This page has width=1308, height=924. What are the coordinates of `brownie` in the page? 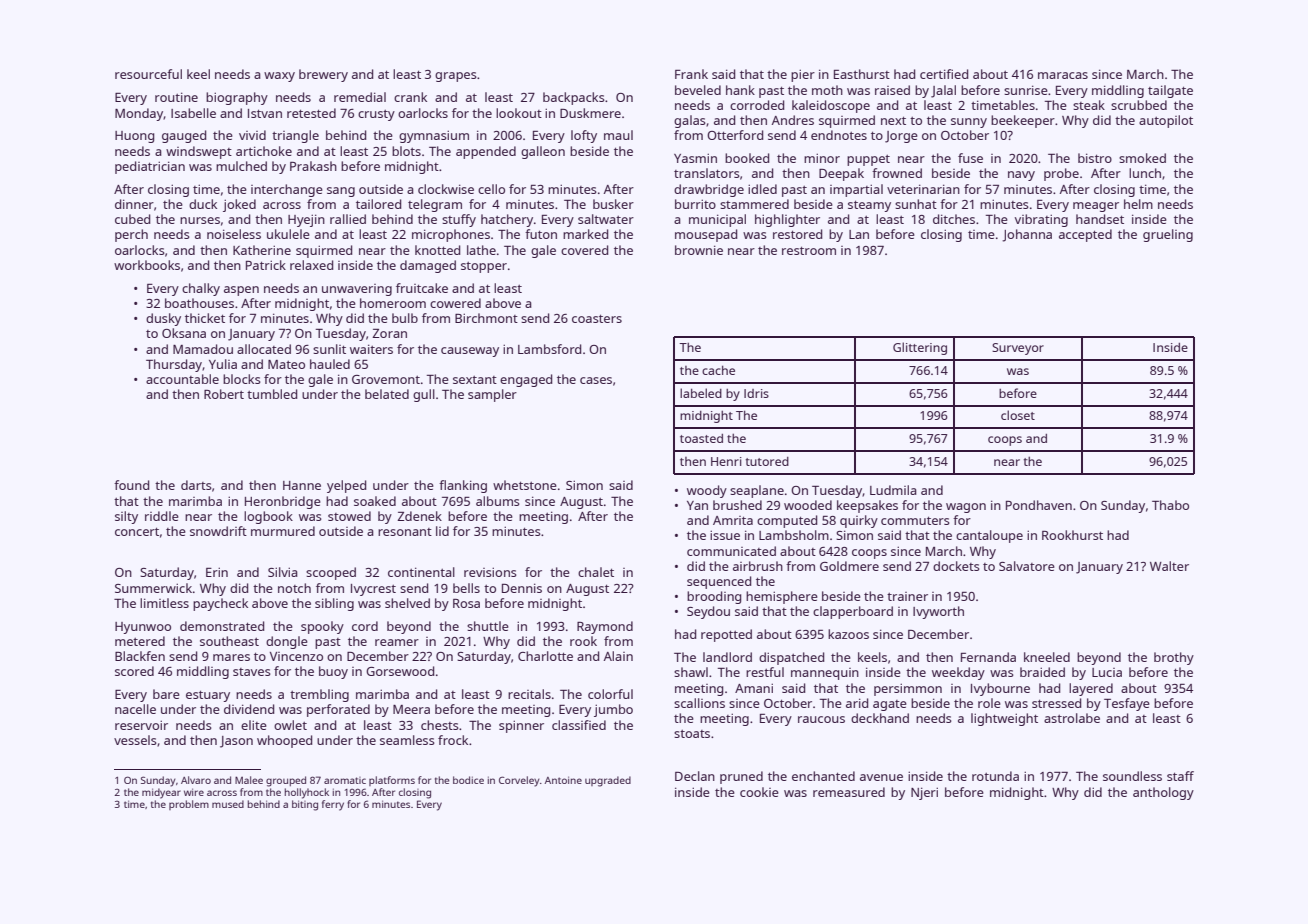 It's located at (699, 250).
